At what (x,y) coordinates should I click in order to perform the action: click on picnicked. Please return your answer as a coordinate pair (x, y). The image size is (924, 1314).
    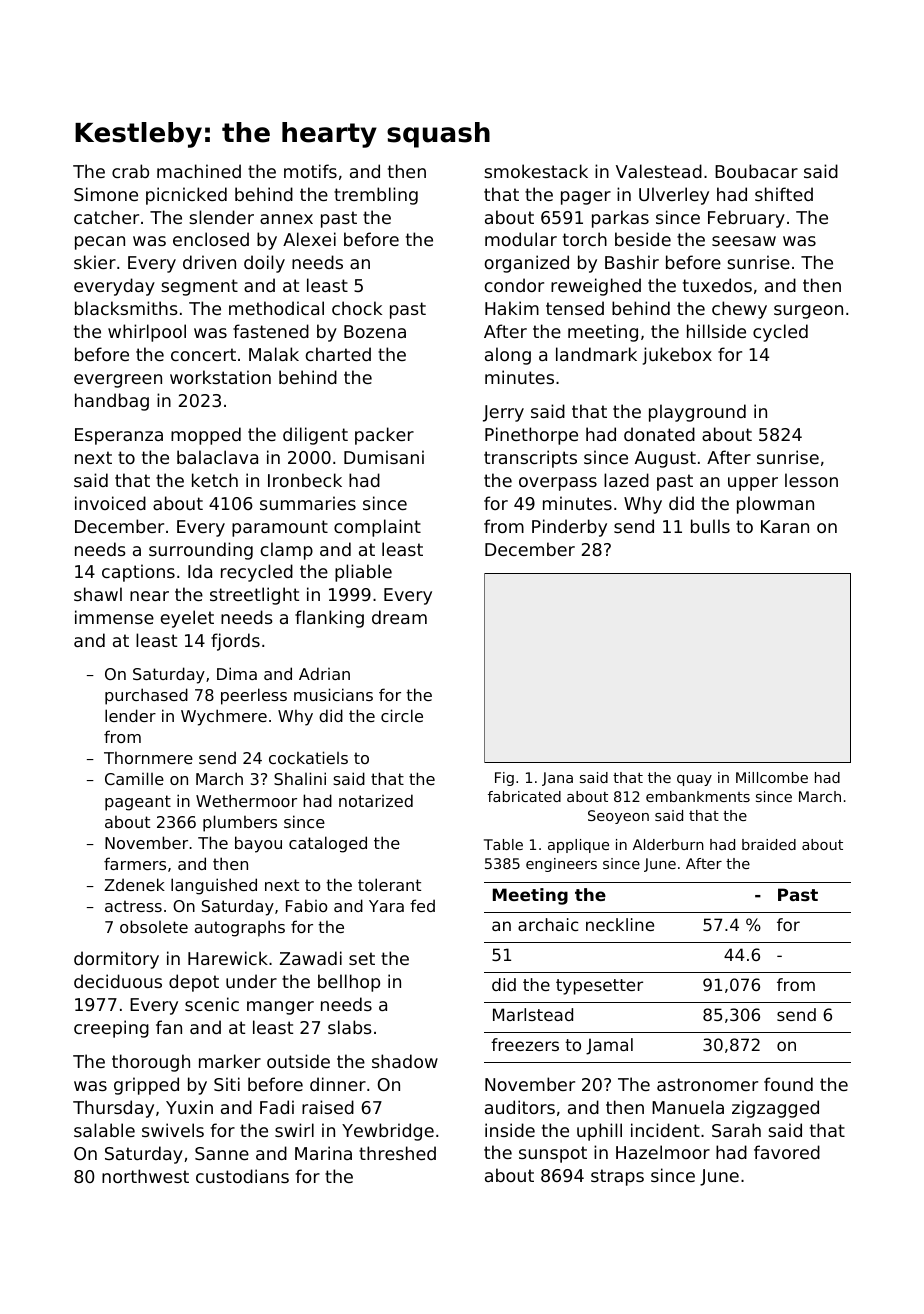
    Looking at the image, I should click on (186, 196).
